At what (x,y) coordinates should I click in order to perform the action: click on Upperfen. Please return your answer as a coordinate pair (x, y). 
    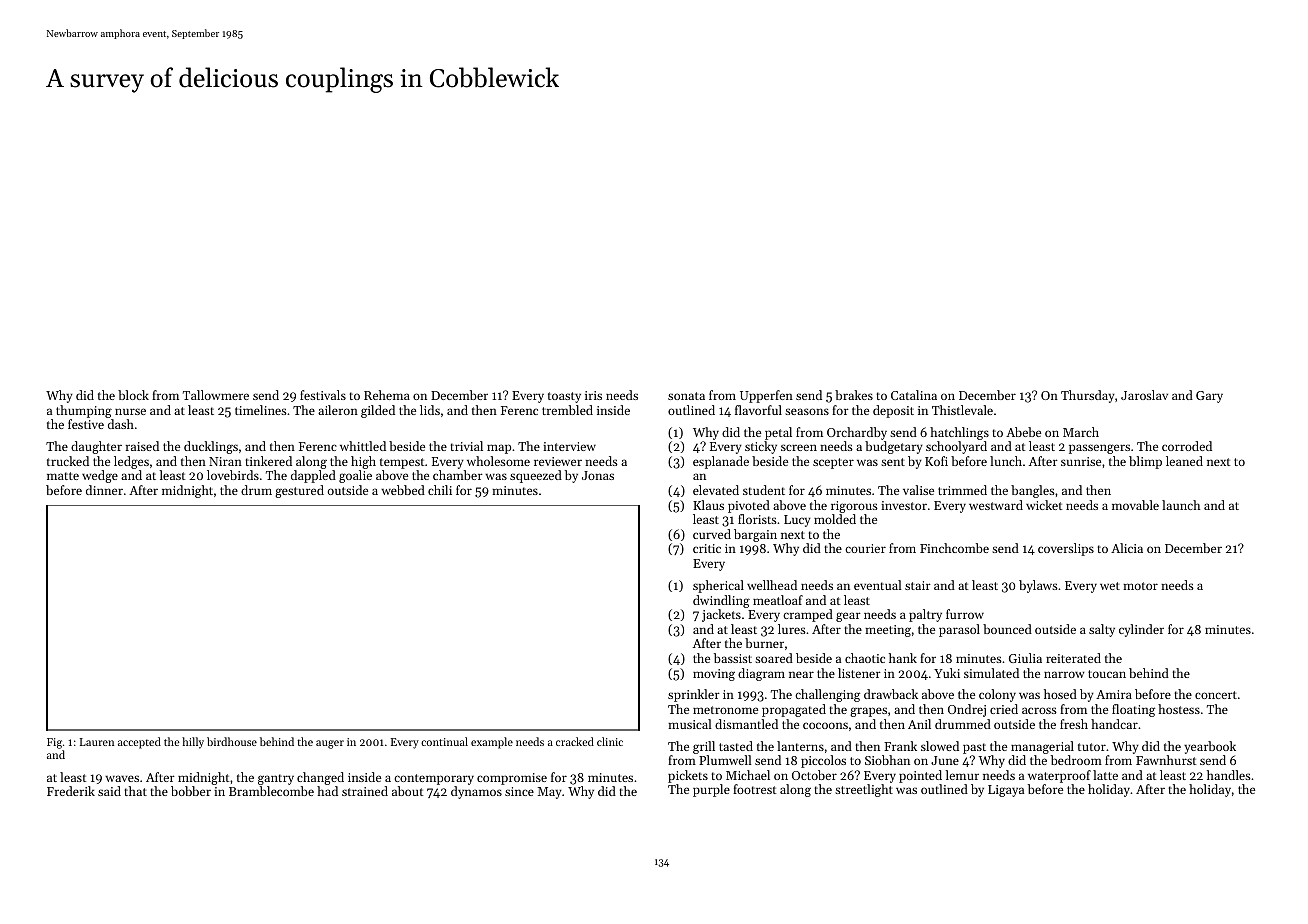
    Looking at the image, I should click on (766, 396).
